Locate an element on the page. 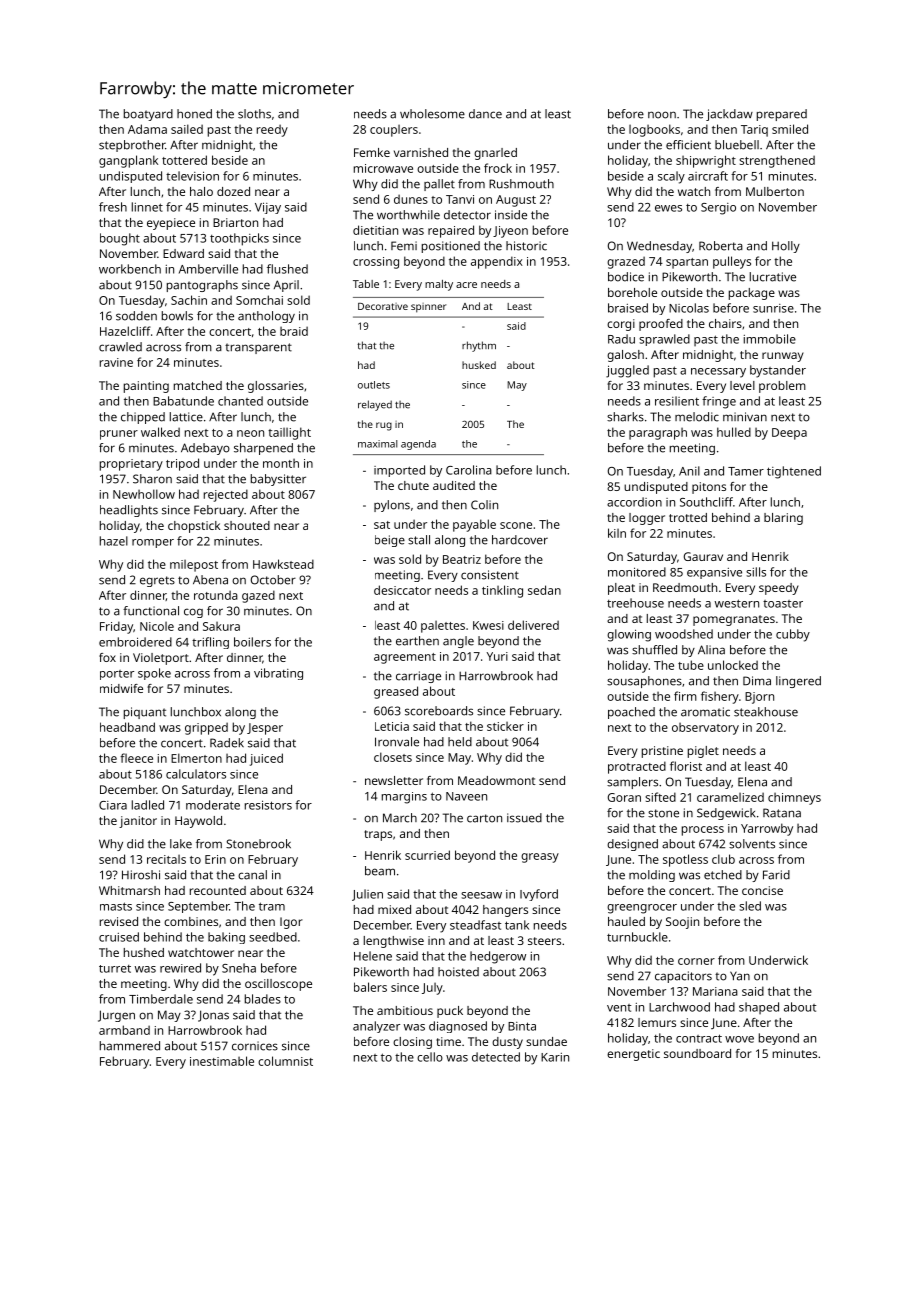  Nicole is located at coordinates (157, 626).
